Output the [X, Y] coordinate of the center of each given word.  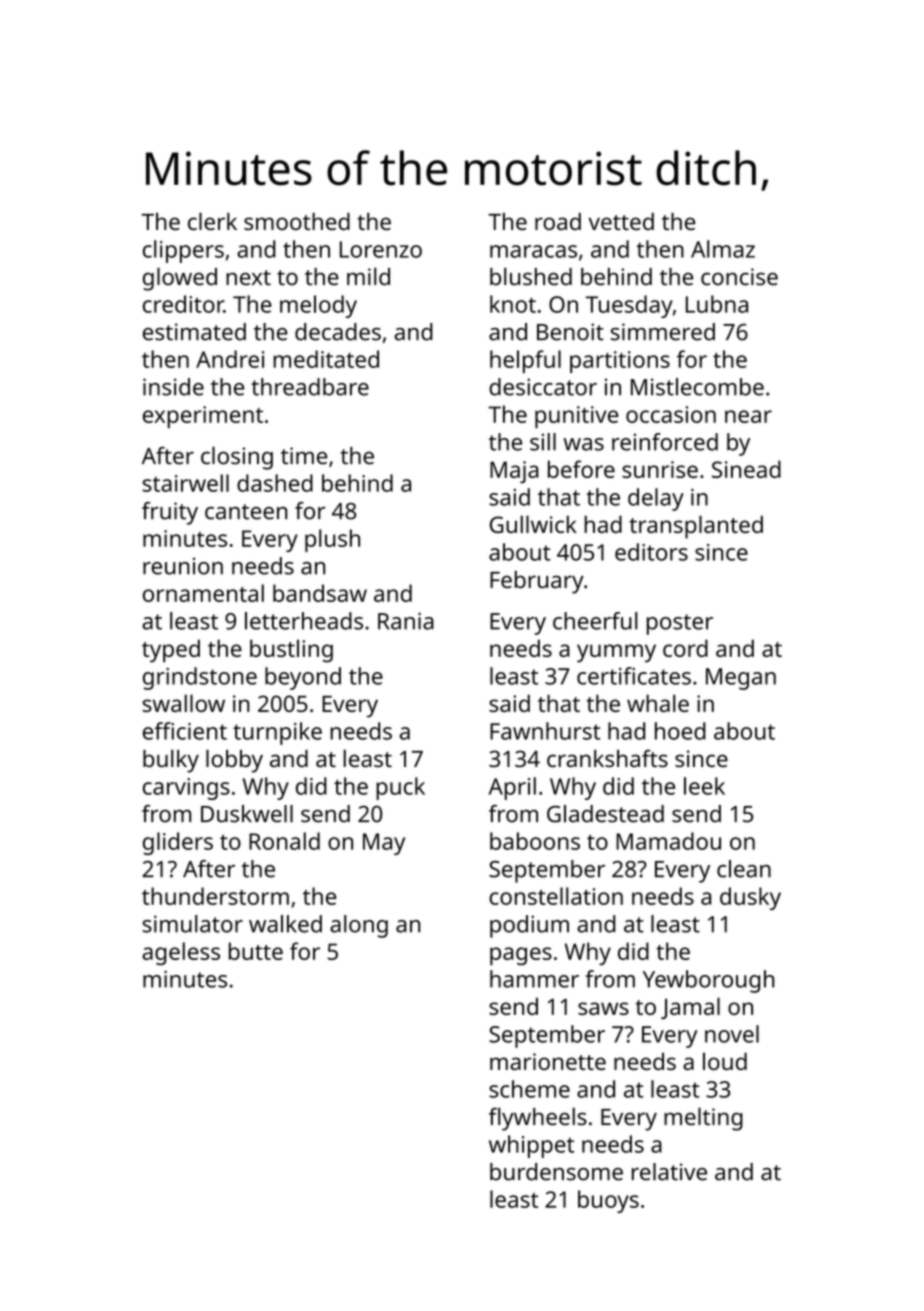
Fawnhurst [545, 731]
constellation [556, 896]
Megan [741, 679]
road [558, 221]
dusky [750, 898]
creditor [183, 304]
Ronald [284, 841]
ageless [181, 953]
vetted [621, 221]
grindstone [200, 678]
